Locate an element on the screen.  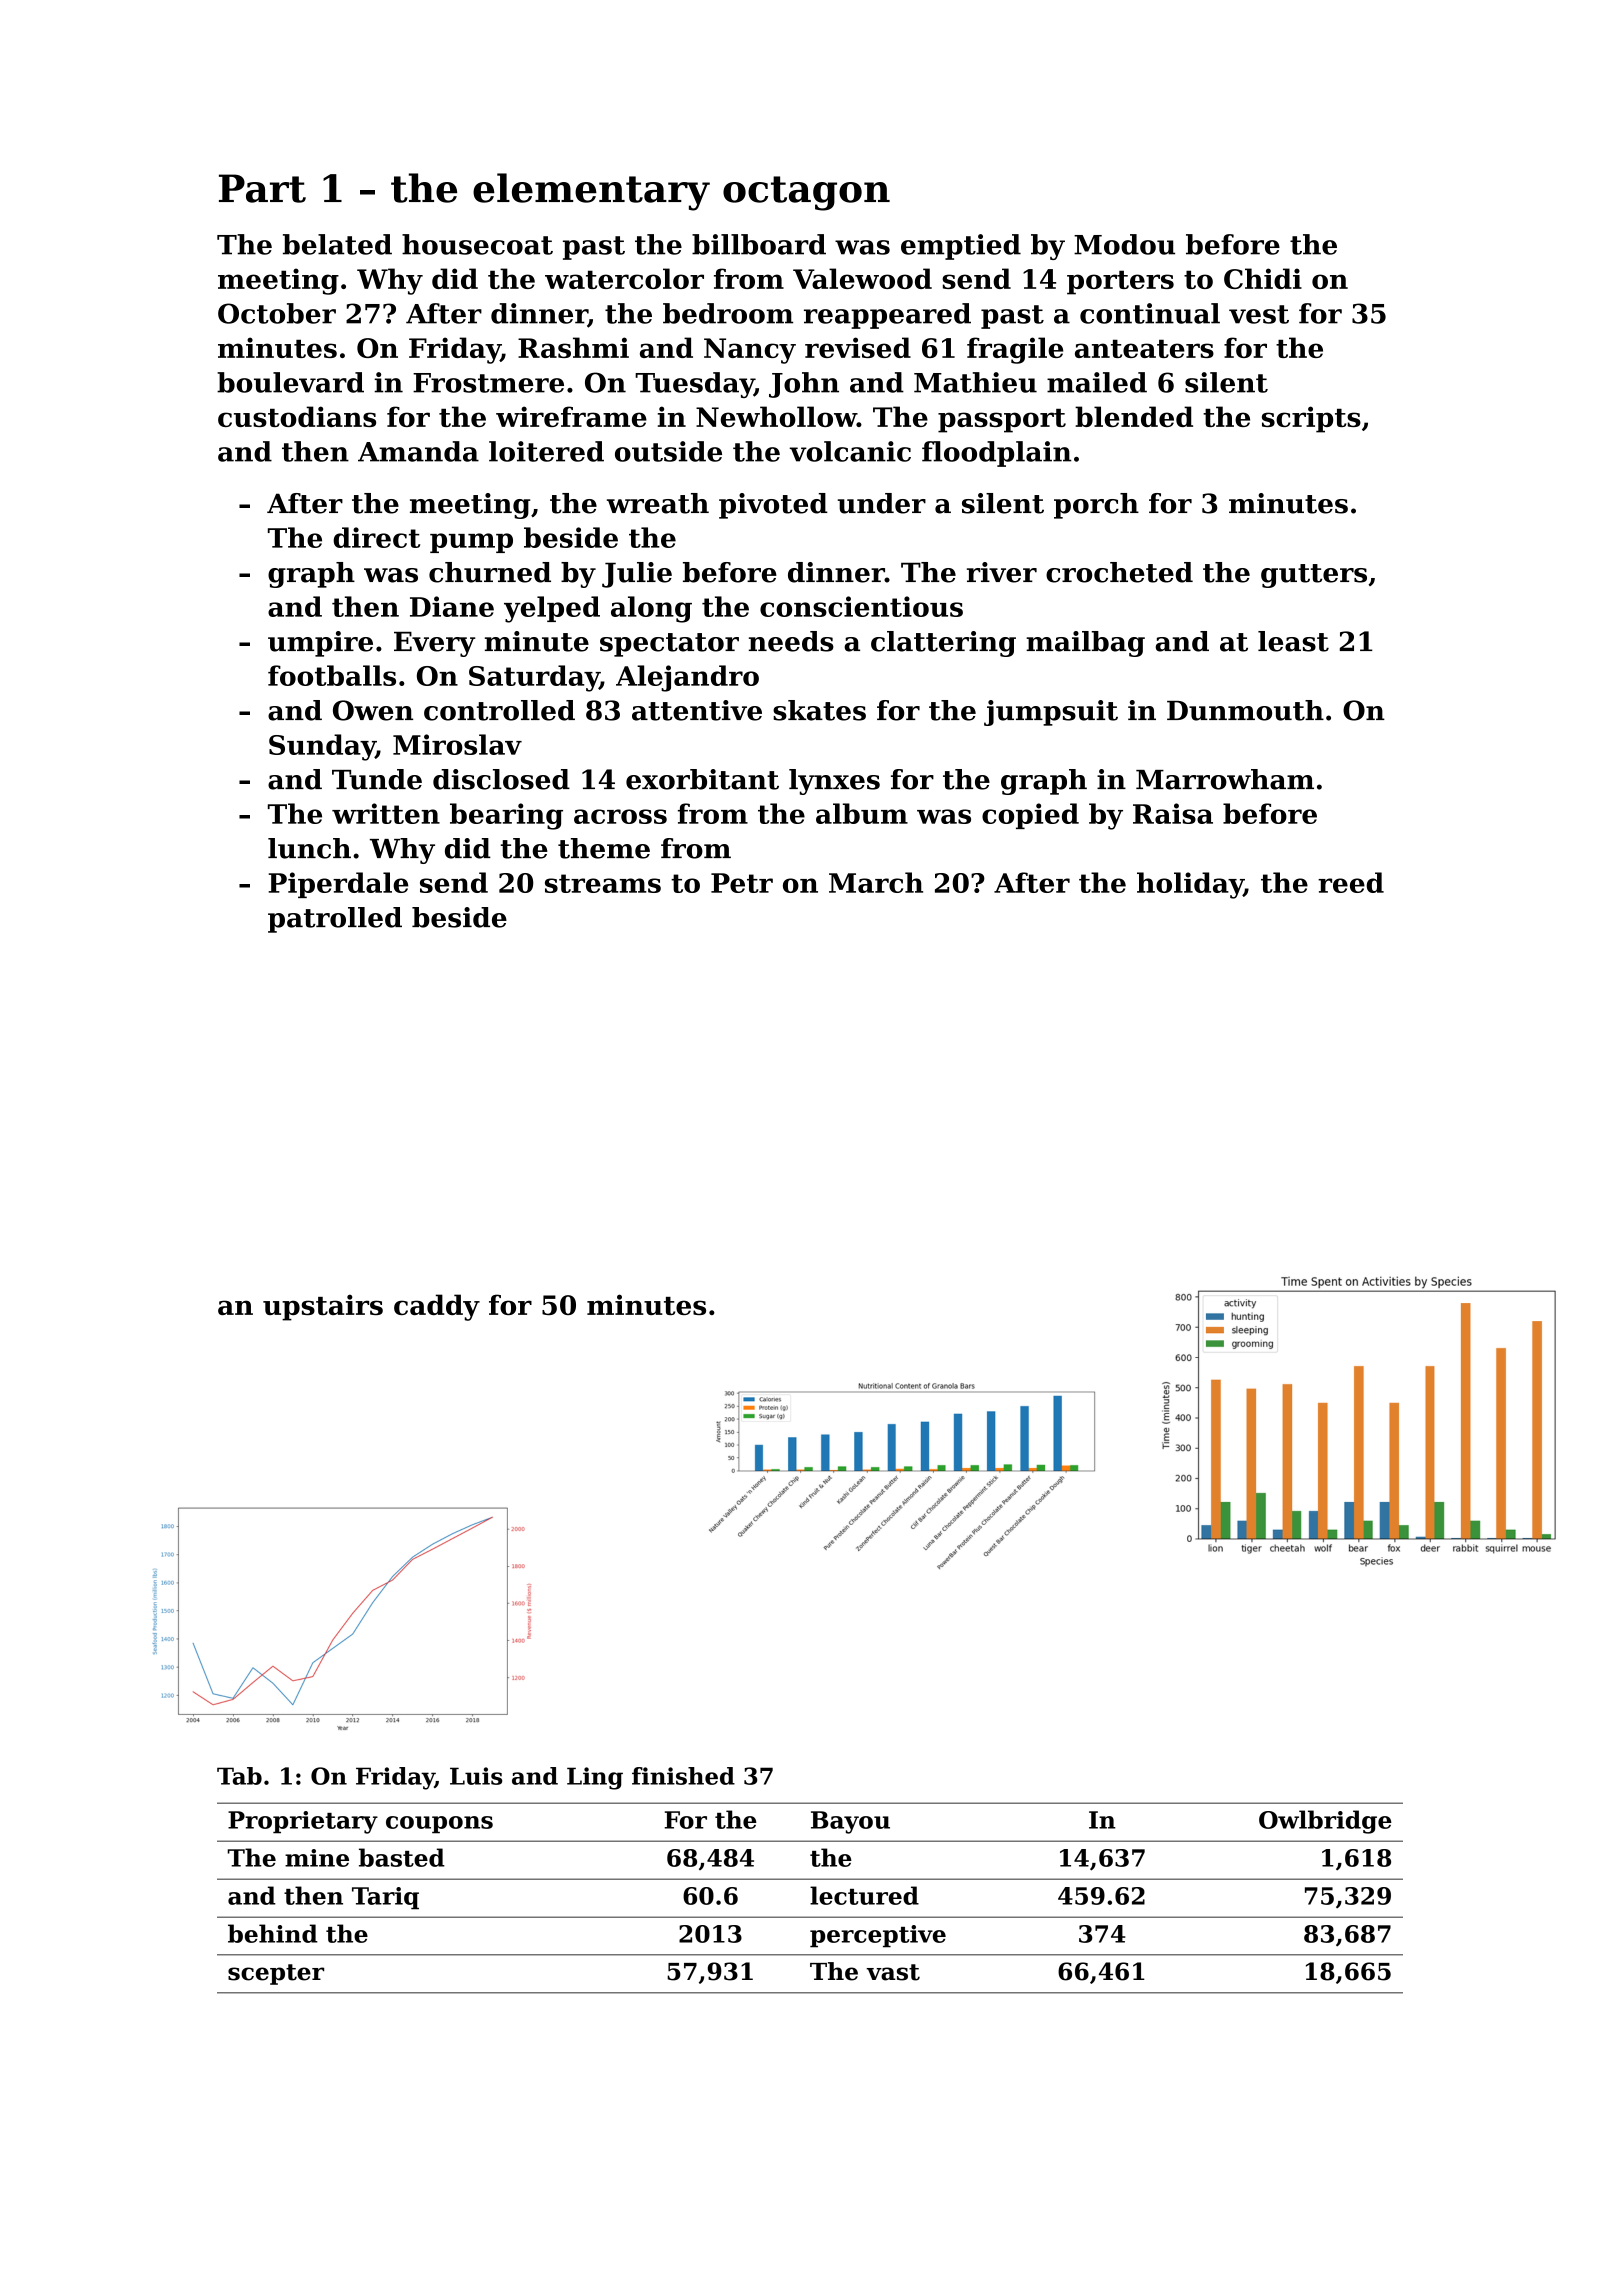
caddy is located at coordinates (437, 1307).
